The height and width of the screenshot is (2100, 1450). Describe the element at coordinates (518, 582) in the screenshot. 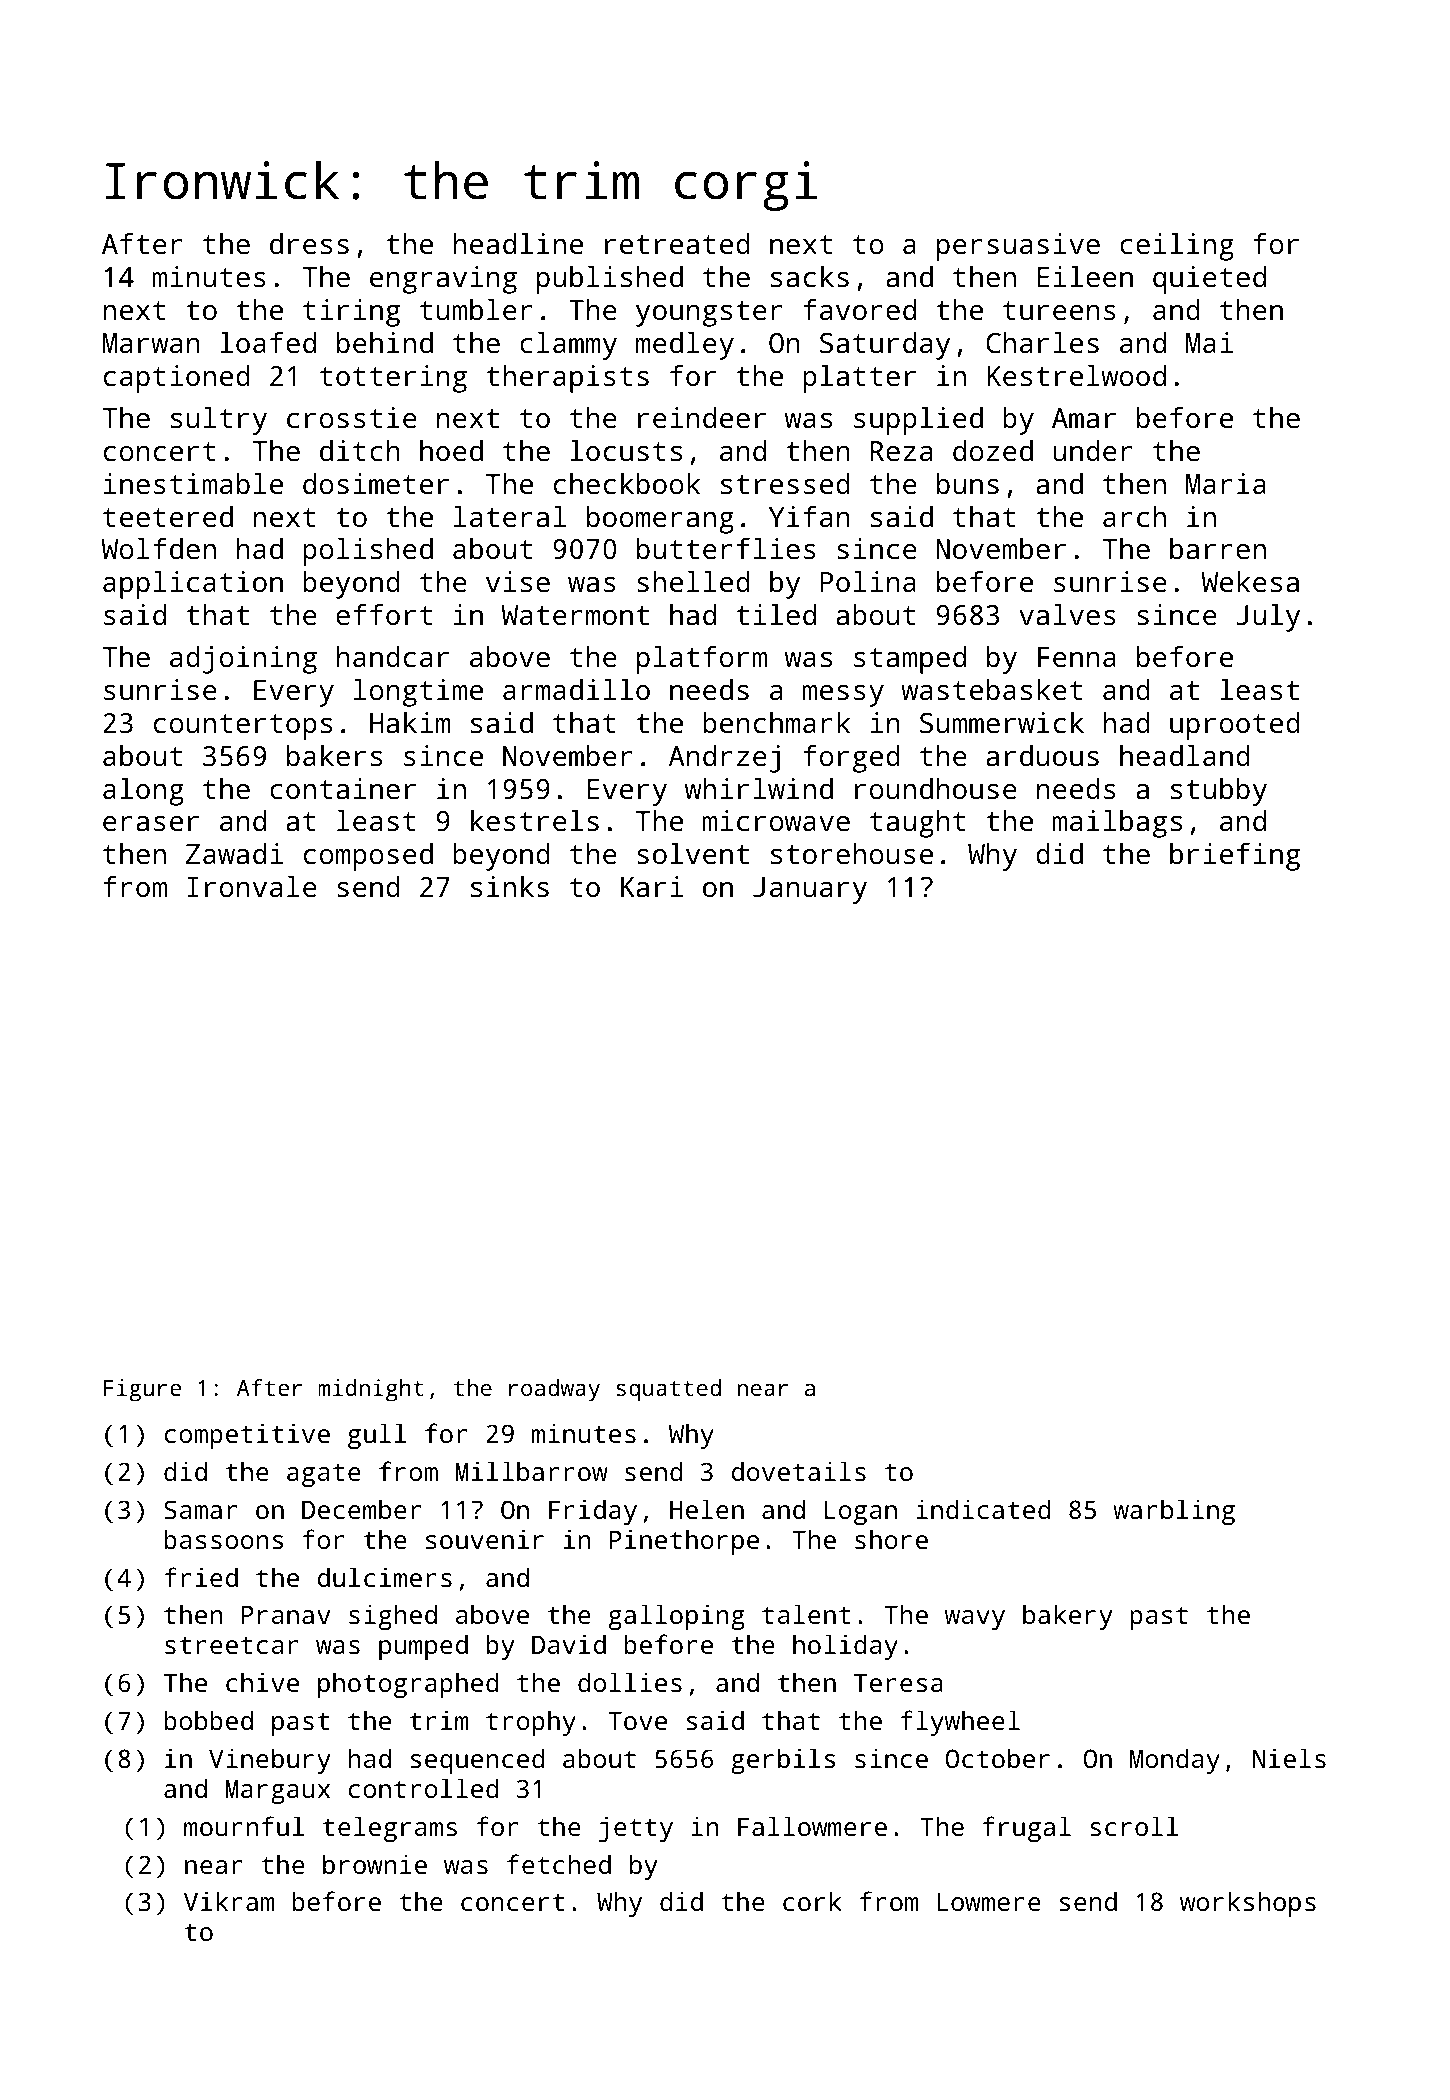

I see `vise` at that location.
